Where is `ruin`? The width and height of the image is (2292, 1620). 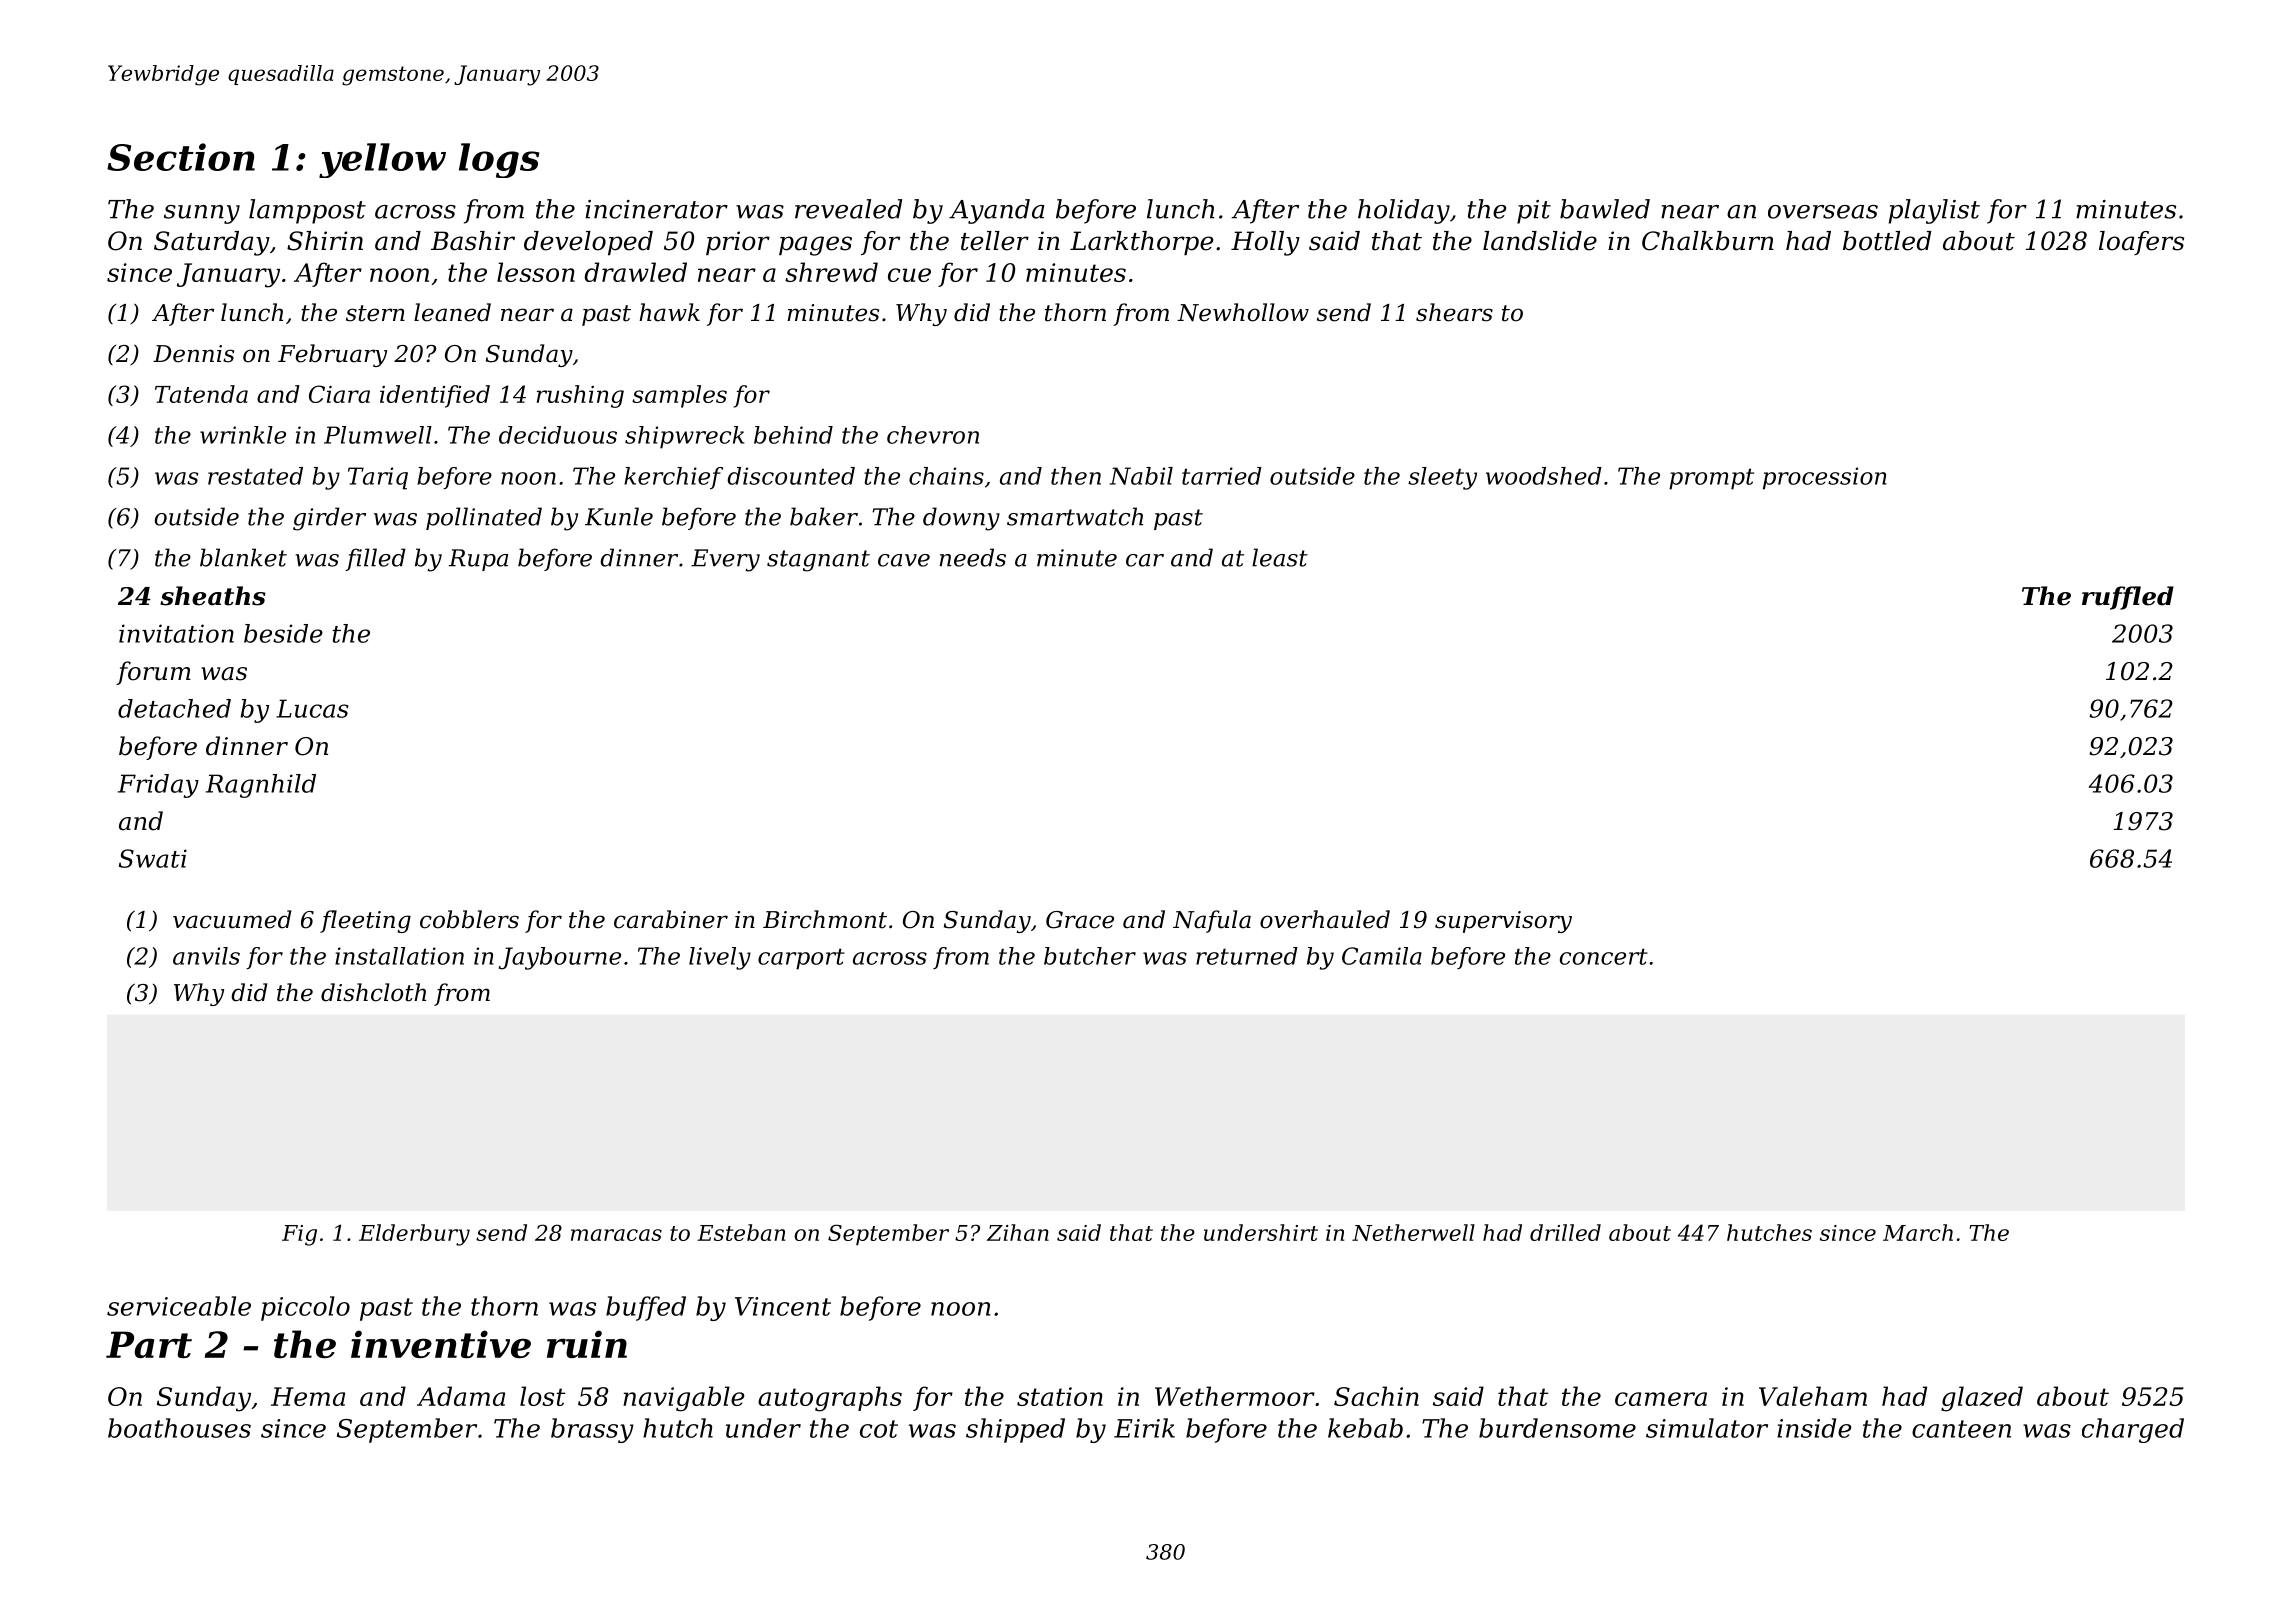
ruin is located at coordinates (587, 1344).
